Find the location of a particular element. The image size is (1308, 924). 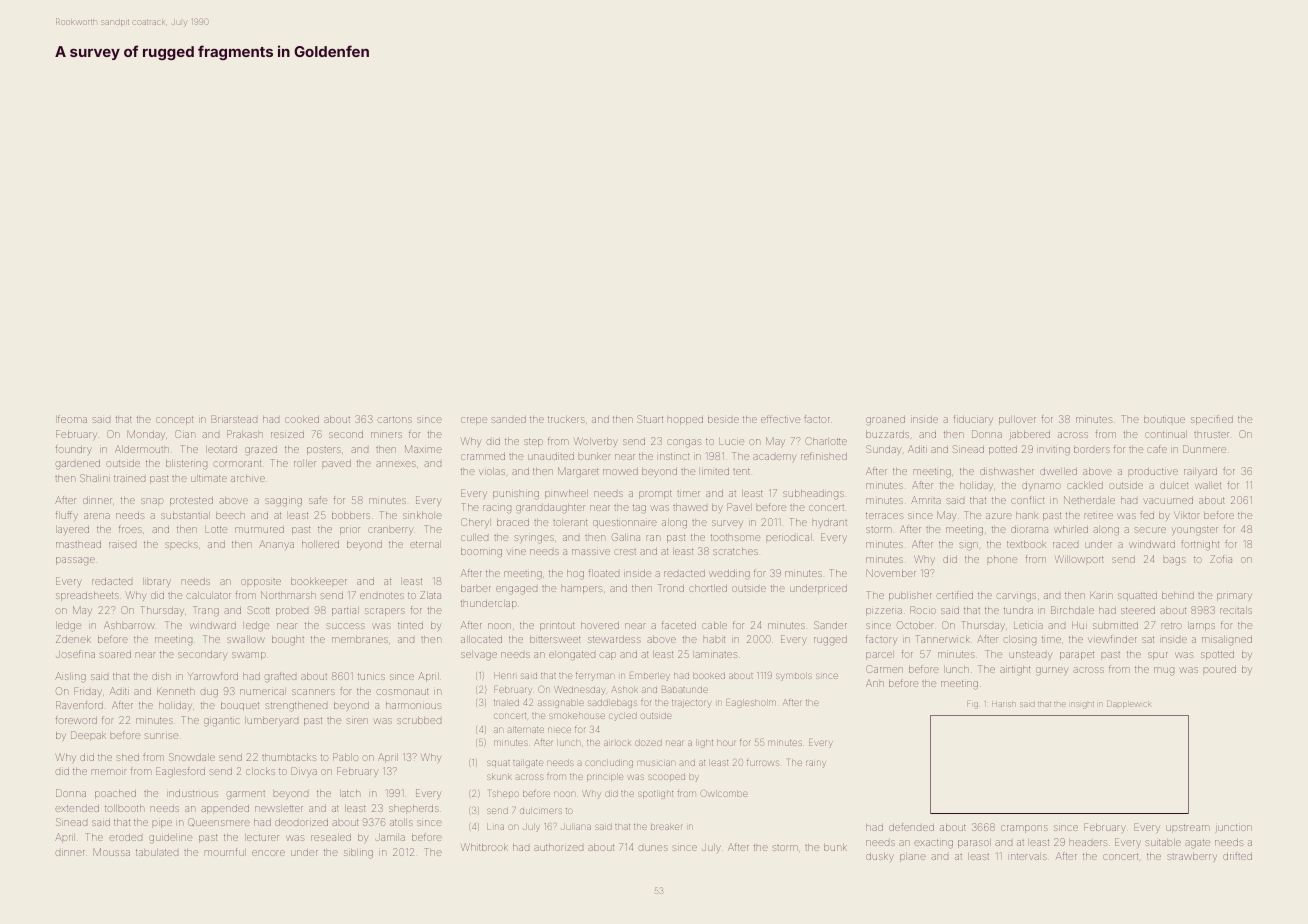

limited is located at coordinates (715, 471).
